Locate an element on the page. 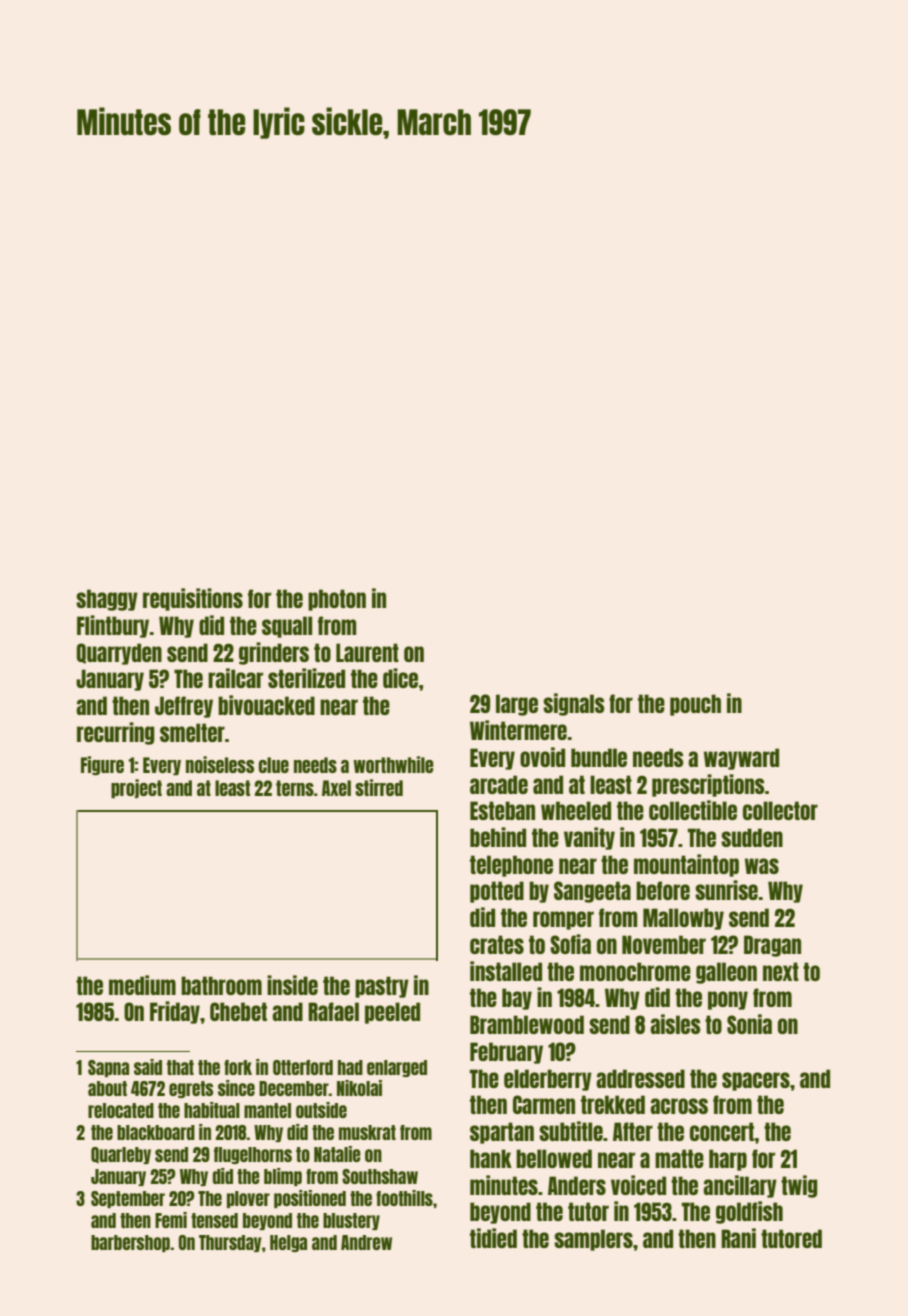 Image resolution: width=908 pixels, height=1316 pixels. pouch is located at coordinates (695, 705).
